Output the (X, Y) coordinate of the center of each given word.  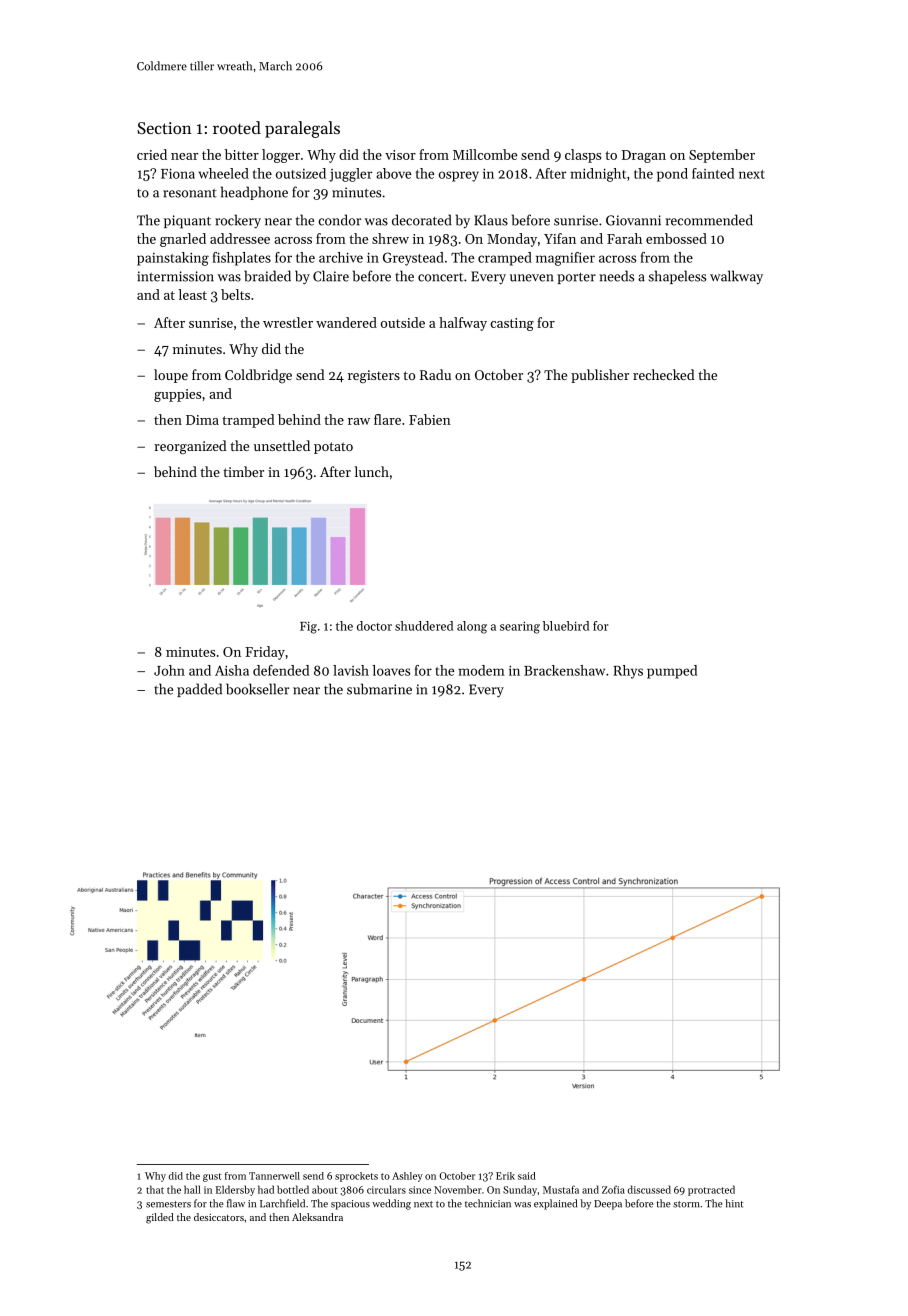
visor (400, 155)
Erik (505, 1176)
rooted (237, 127)
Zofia (613, 1189)
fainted (713, 173)
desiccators (219, 1217)
